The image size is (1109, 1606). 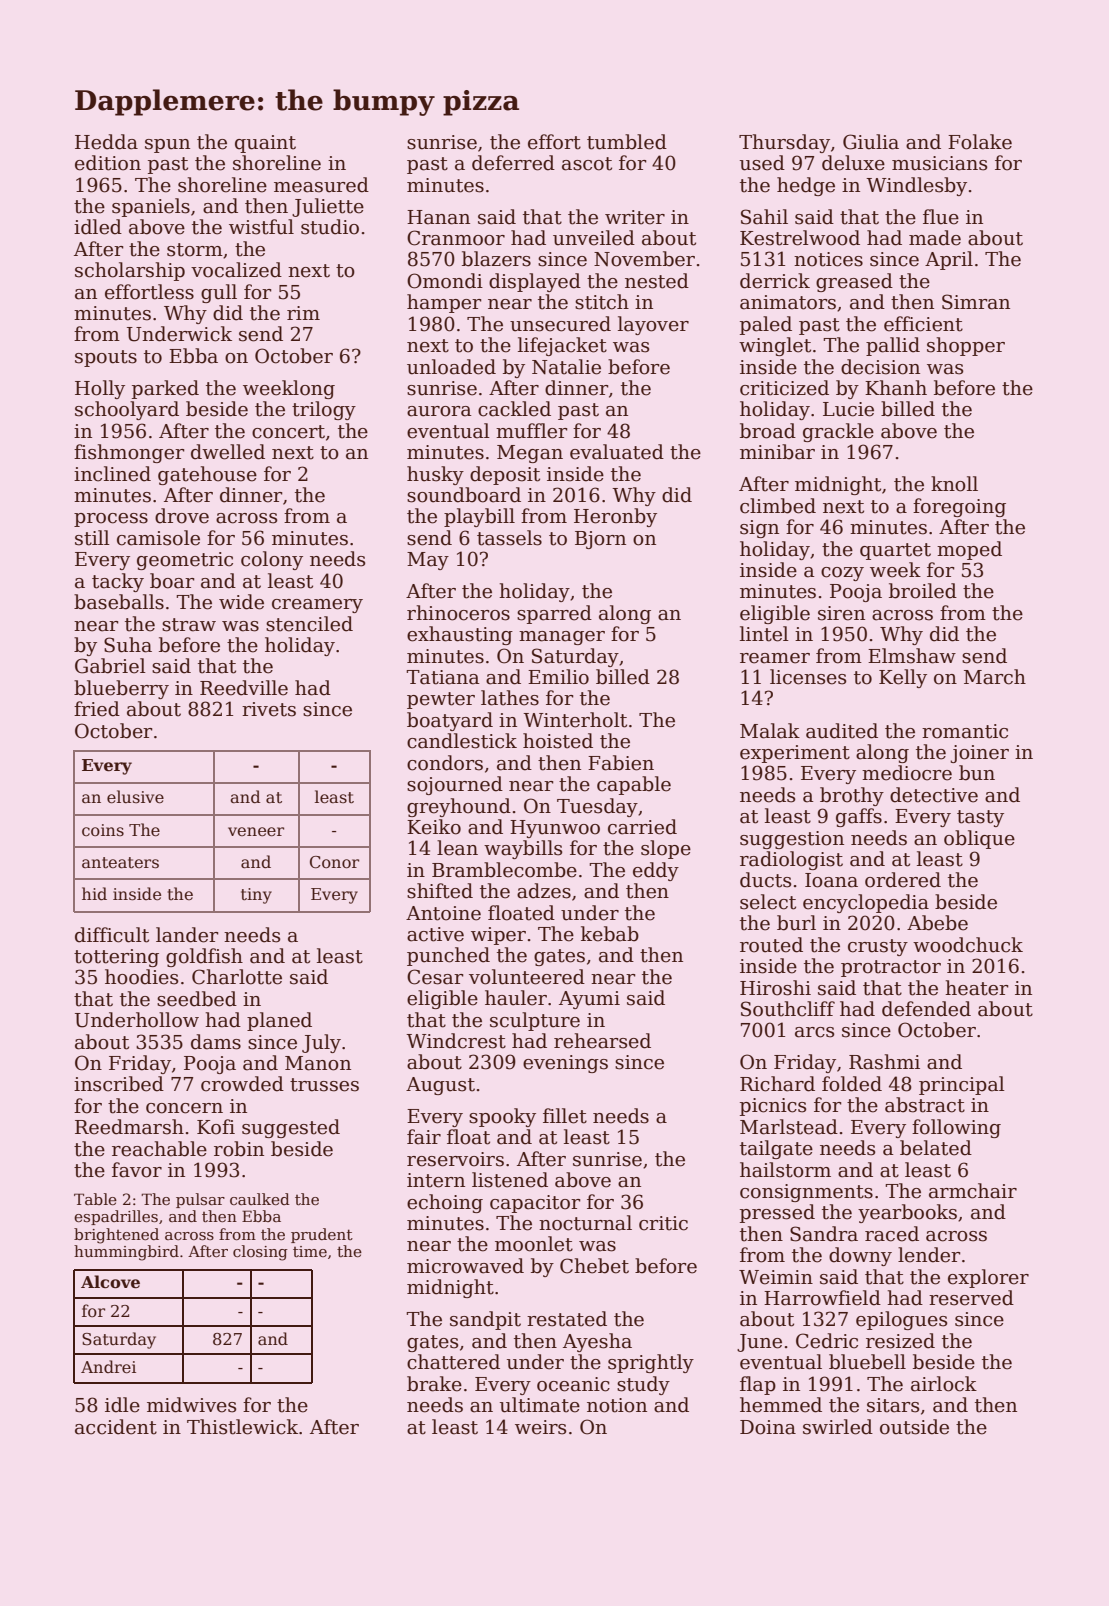 I want to click on heater, so click(x=976, y=988).
